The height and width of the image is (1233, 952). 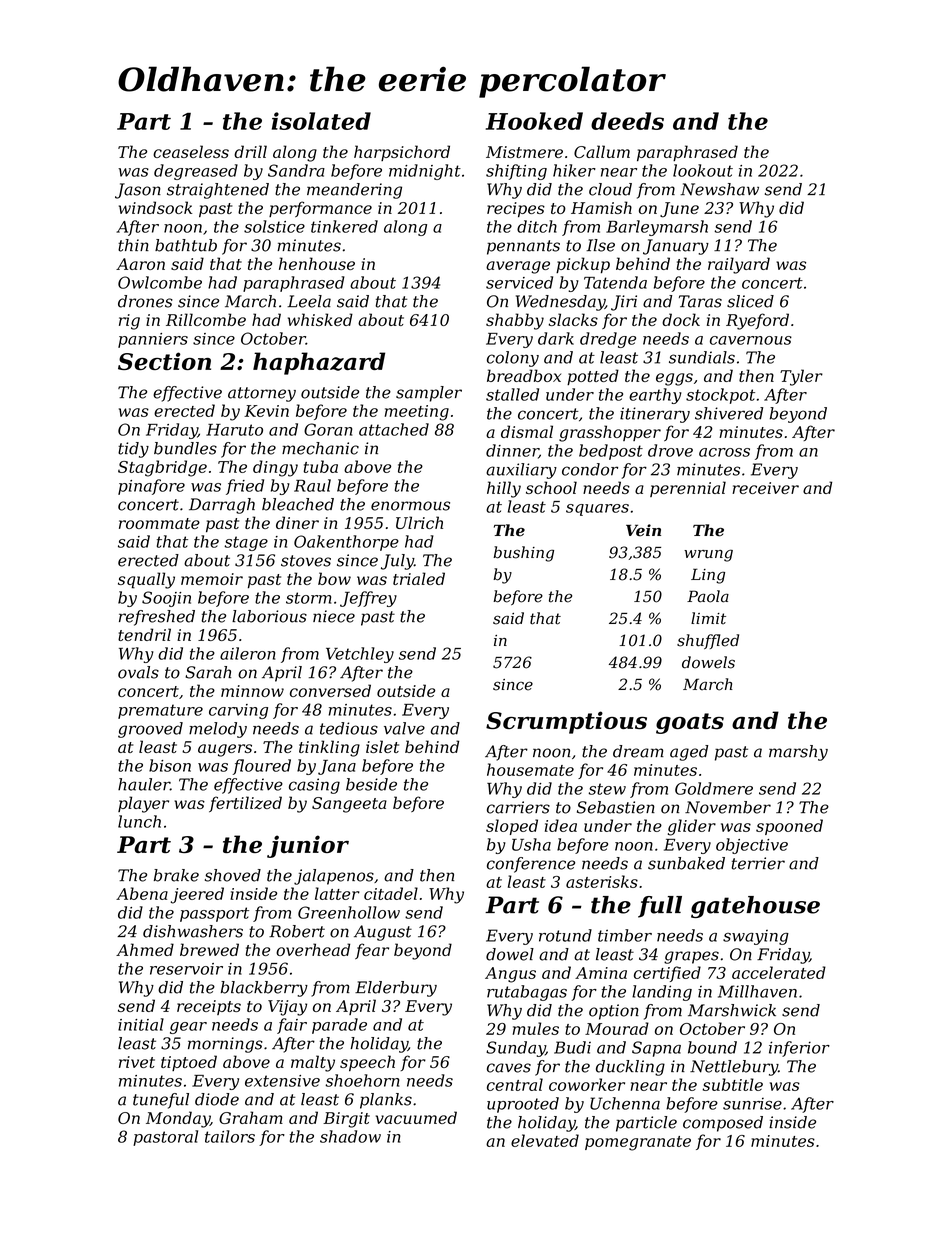 I want to click on wrung, so click(x=708, y=555).
